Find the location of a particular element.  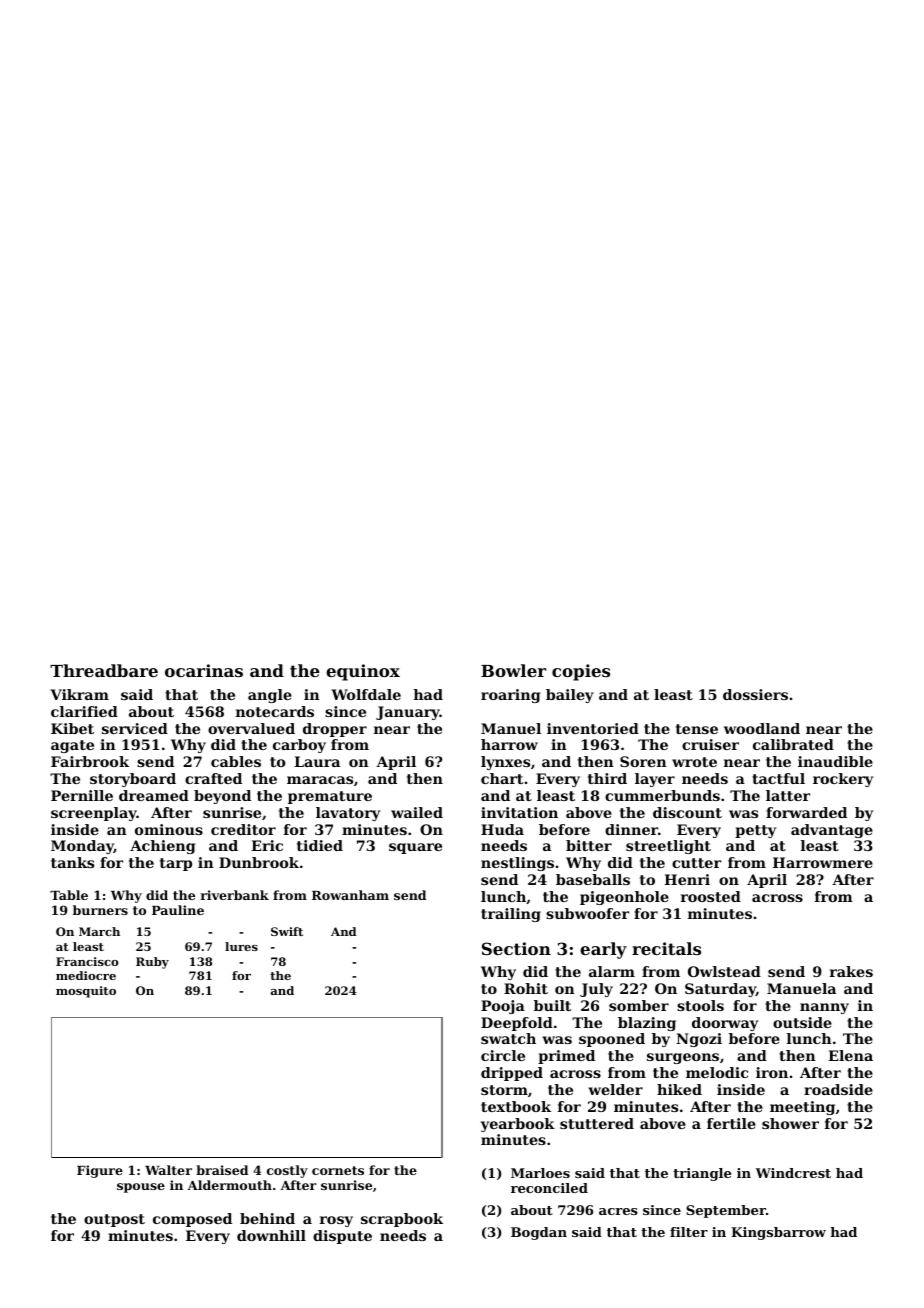

outpost is located at coordinates (114, 1220).
